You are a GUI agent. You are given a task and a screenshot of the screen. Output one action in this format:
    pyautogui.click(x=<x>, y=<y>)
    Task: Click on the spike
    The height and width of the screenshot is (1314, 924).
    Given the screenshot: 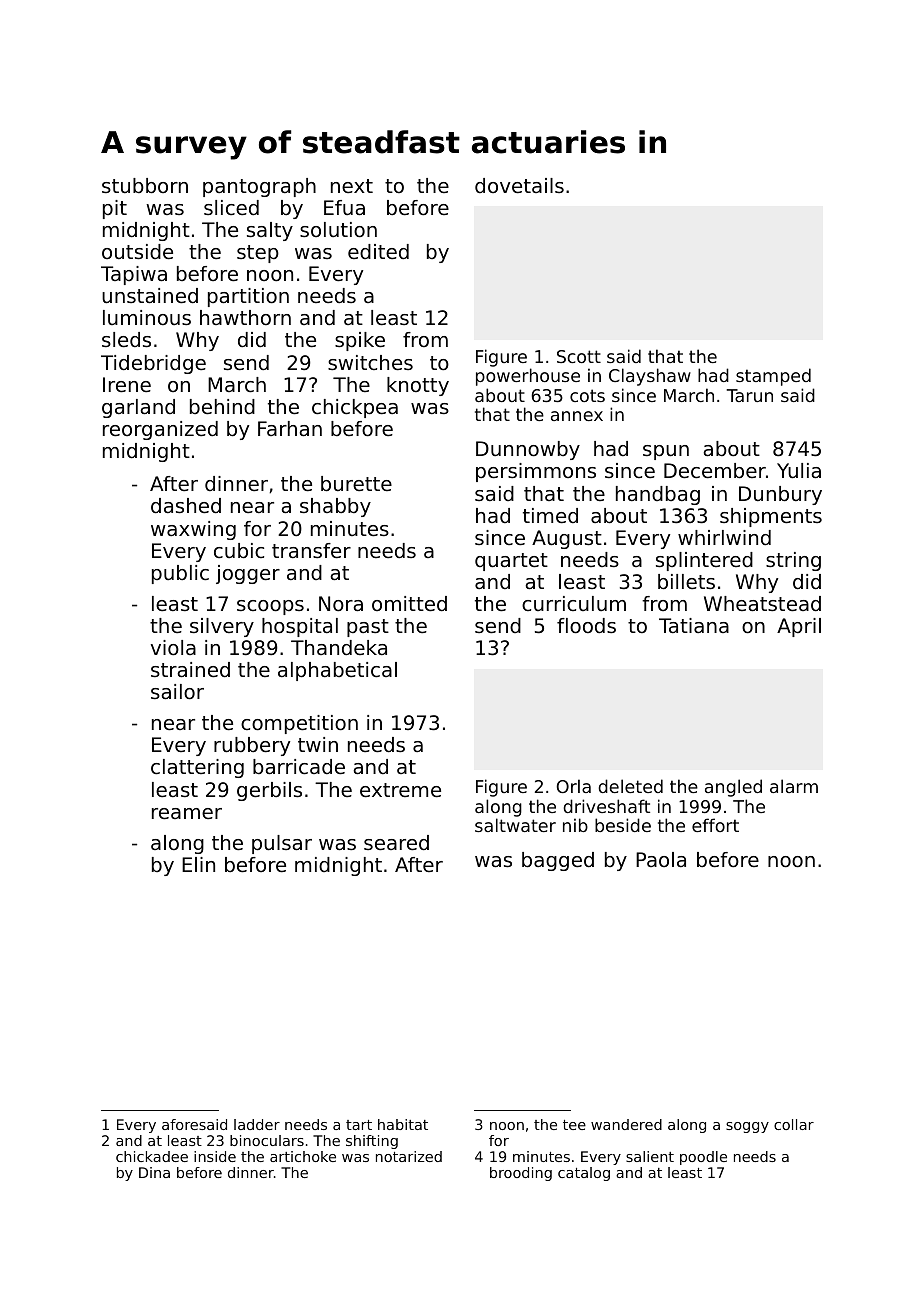 What is the action you would take?
    pyautogui.click(x=360, y=341)
